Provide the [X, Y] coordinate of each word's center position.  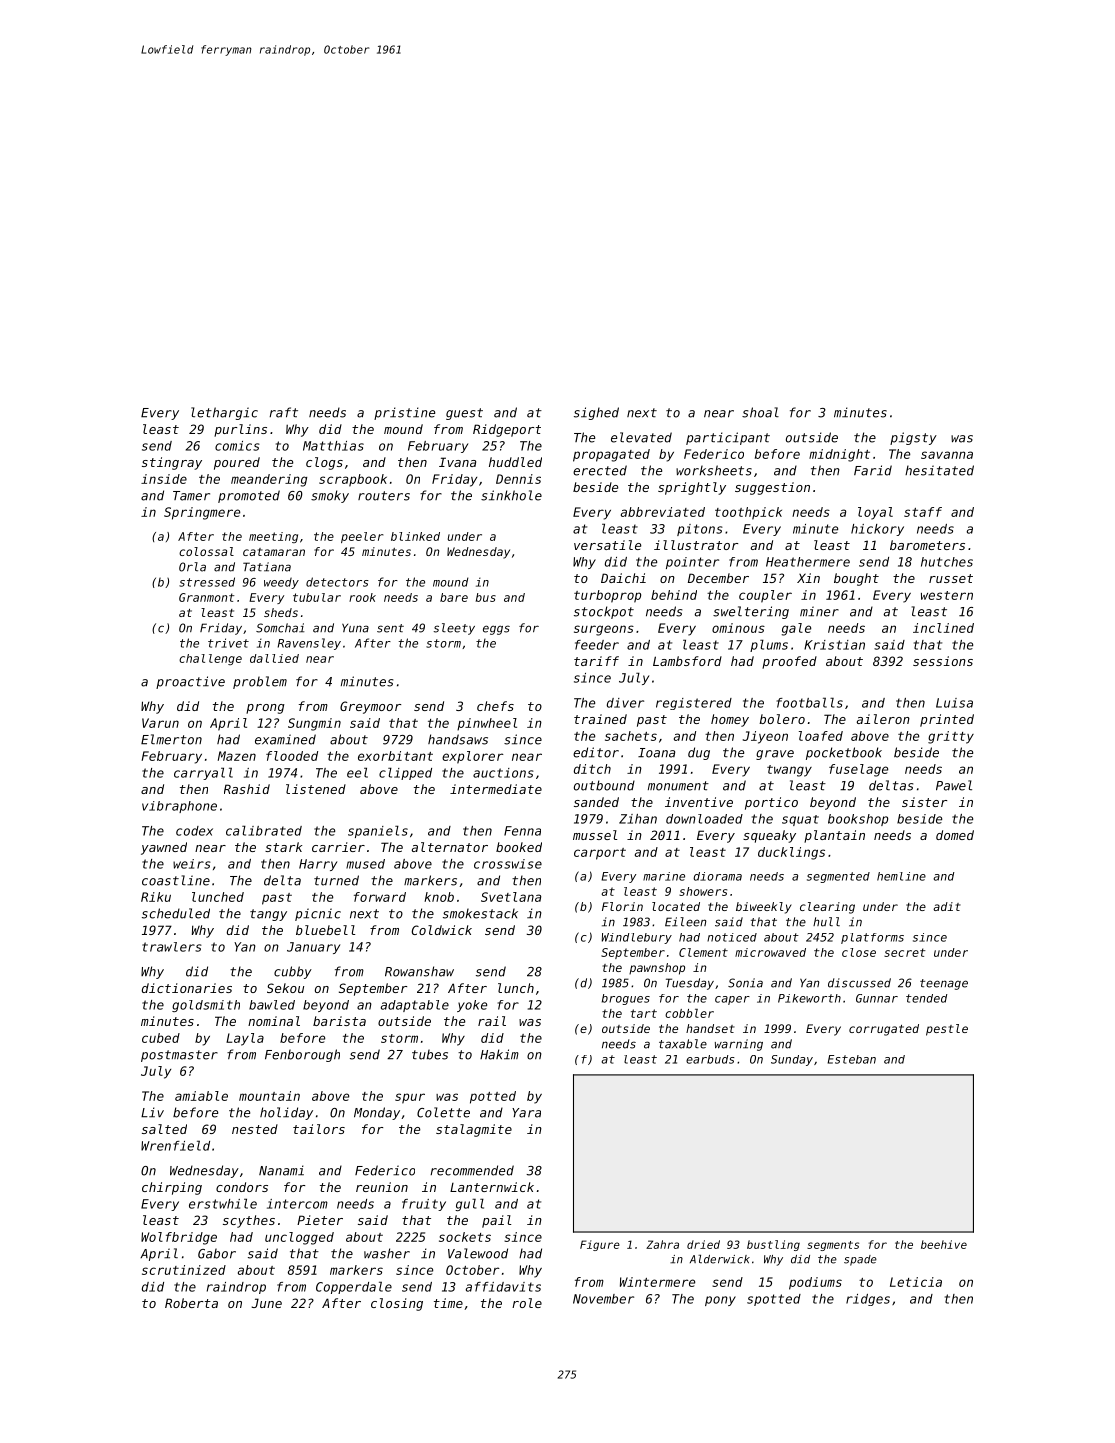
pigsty [913, 438]
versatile [607, 545]
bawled [272, 1005]
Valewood [478, 1253]
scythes [249, 1221]
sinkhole [511, 495]
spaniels [378, 831]
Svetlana [511, 897]
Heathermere [808, 562]
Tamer [191, 496]
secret [905, 952]
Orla [192, 567]
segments [833, 1246]
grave [775, 755]
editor [596, 752]
